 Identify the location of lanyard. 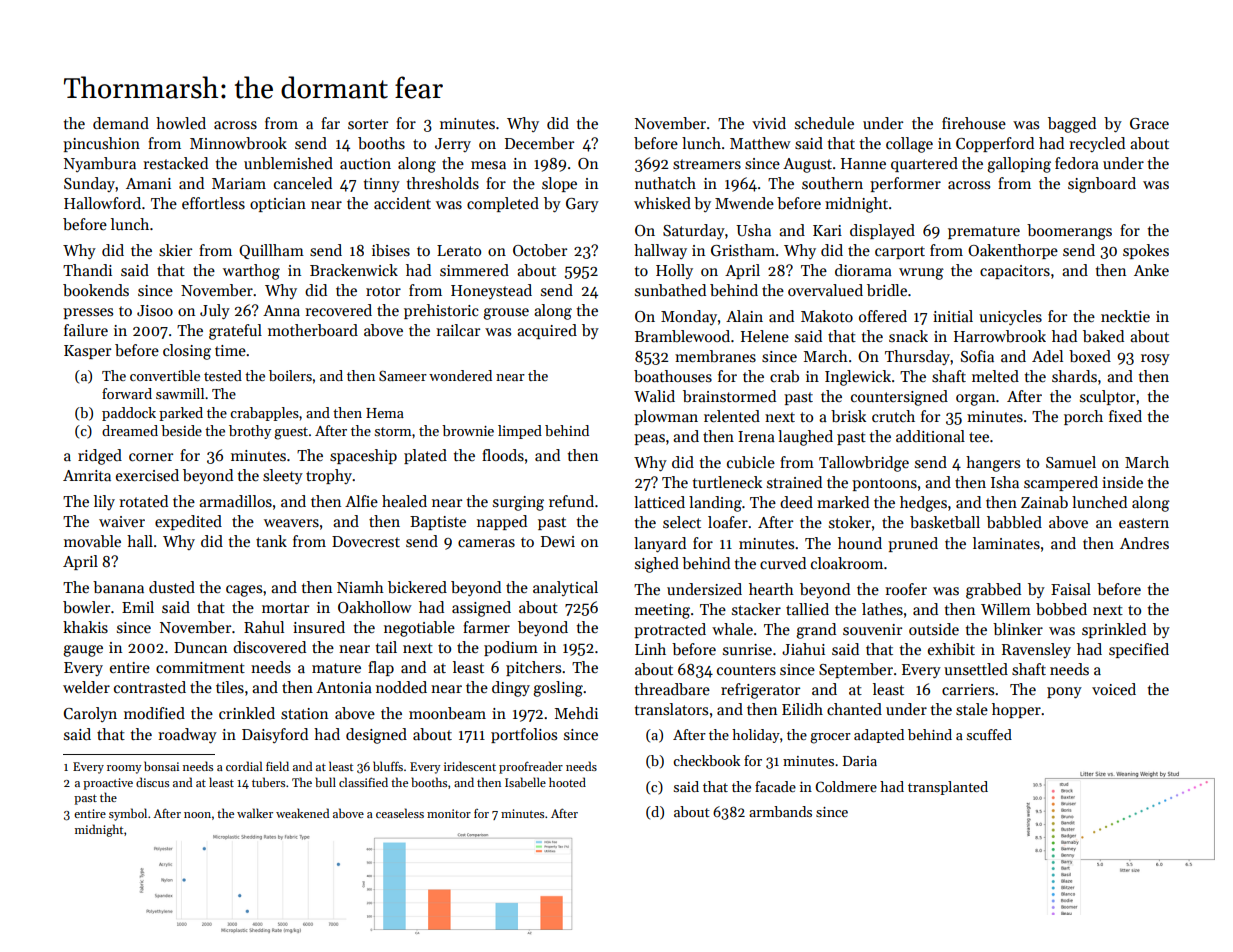
(660, 544).
